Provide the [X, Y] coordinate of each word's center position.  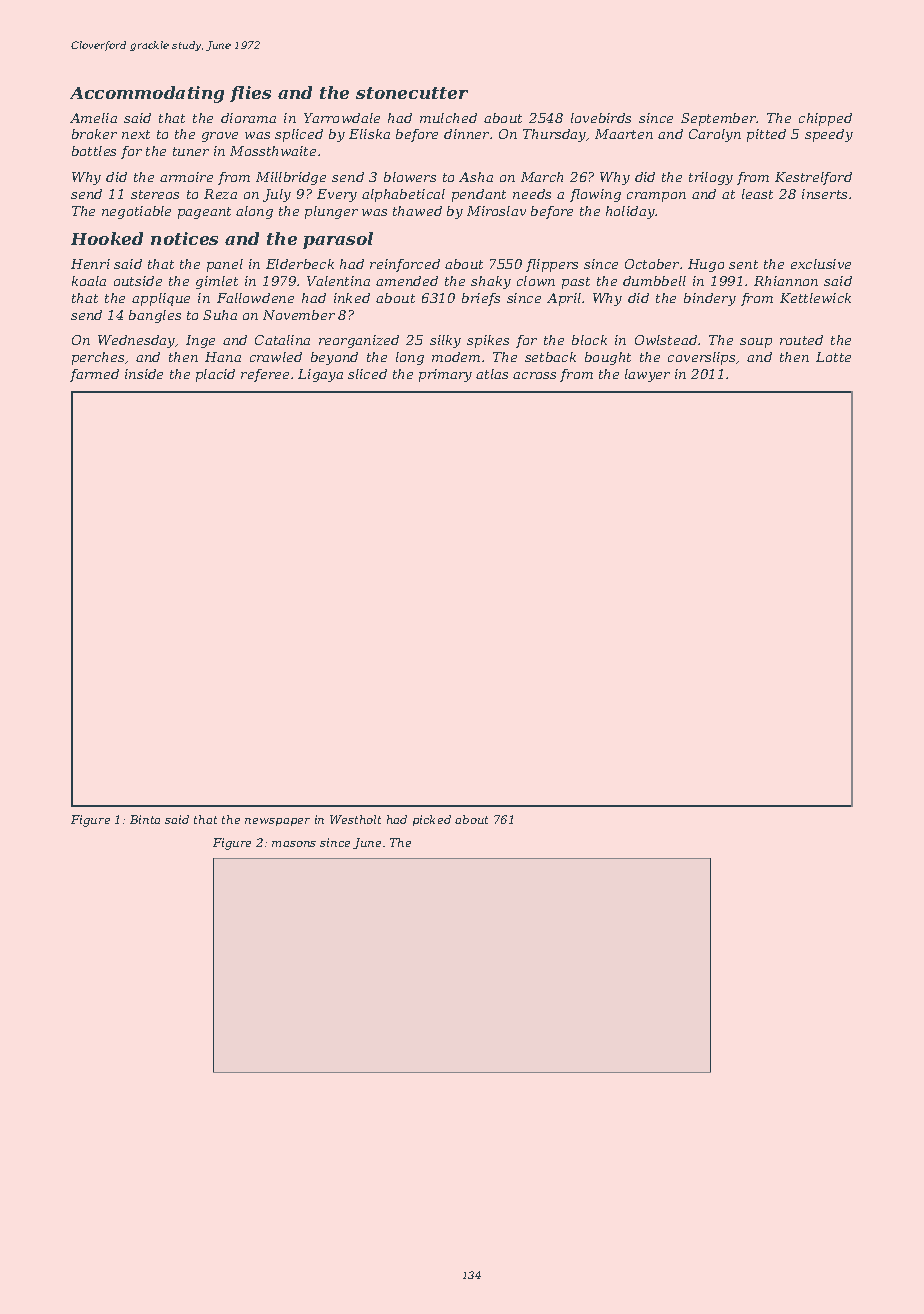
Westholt [355, 819]
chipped [825, 119]
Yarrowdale [342, 118]
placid [215, 375]
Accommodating [147, 94]
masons [294, 844]
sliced [367, 374]
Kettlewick [815, 298]
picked [432, 820]
